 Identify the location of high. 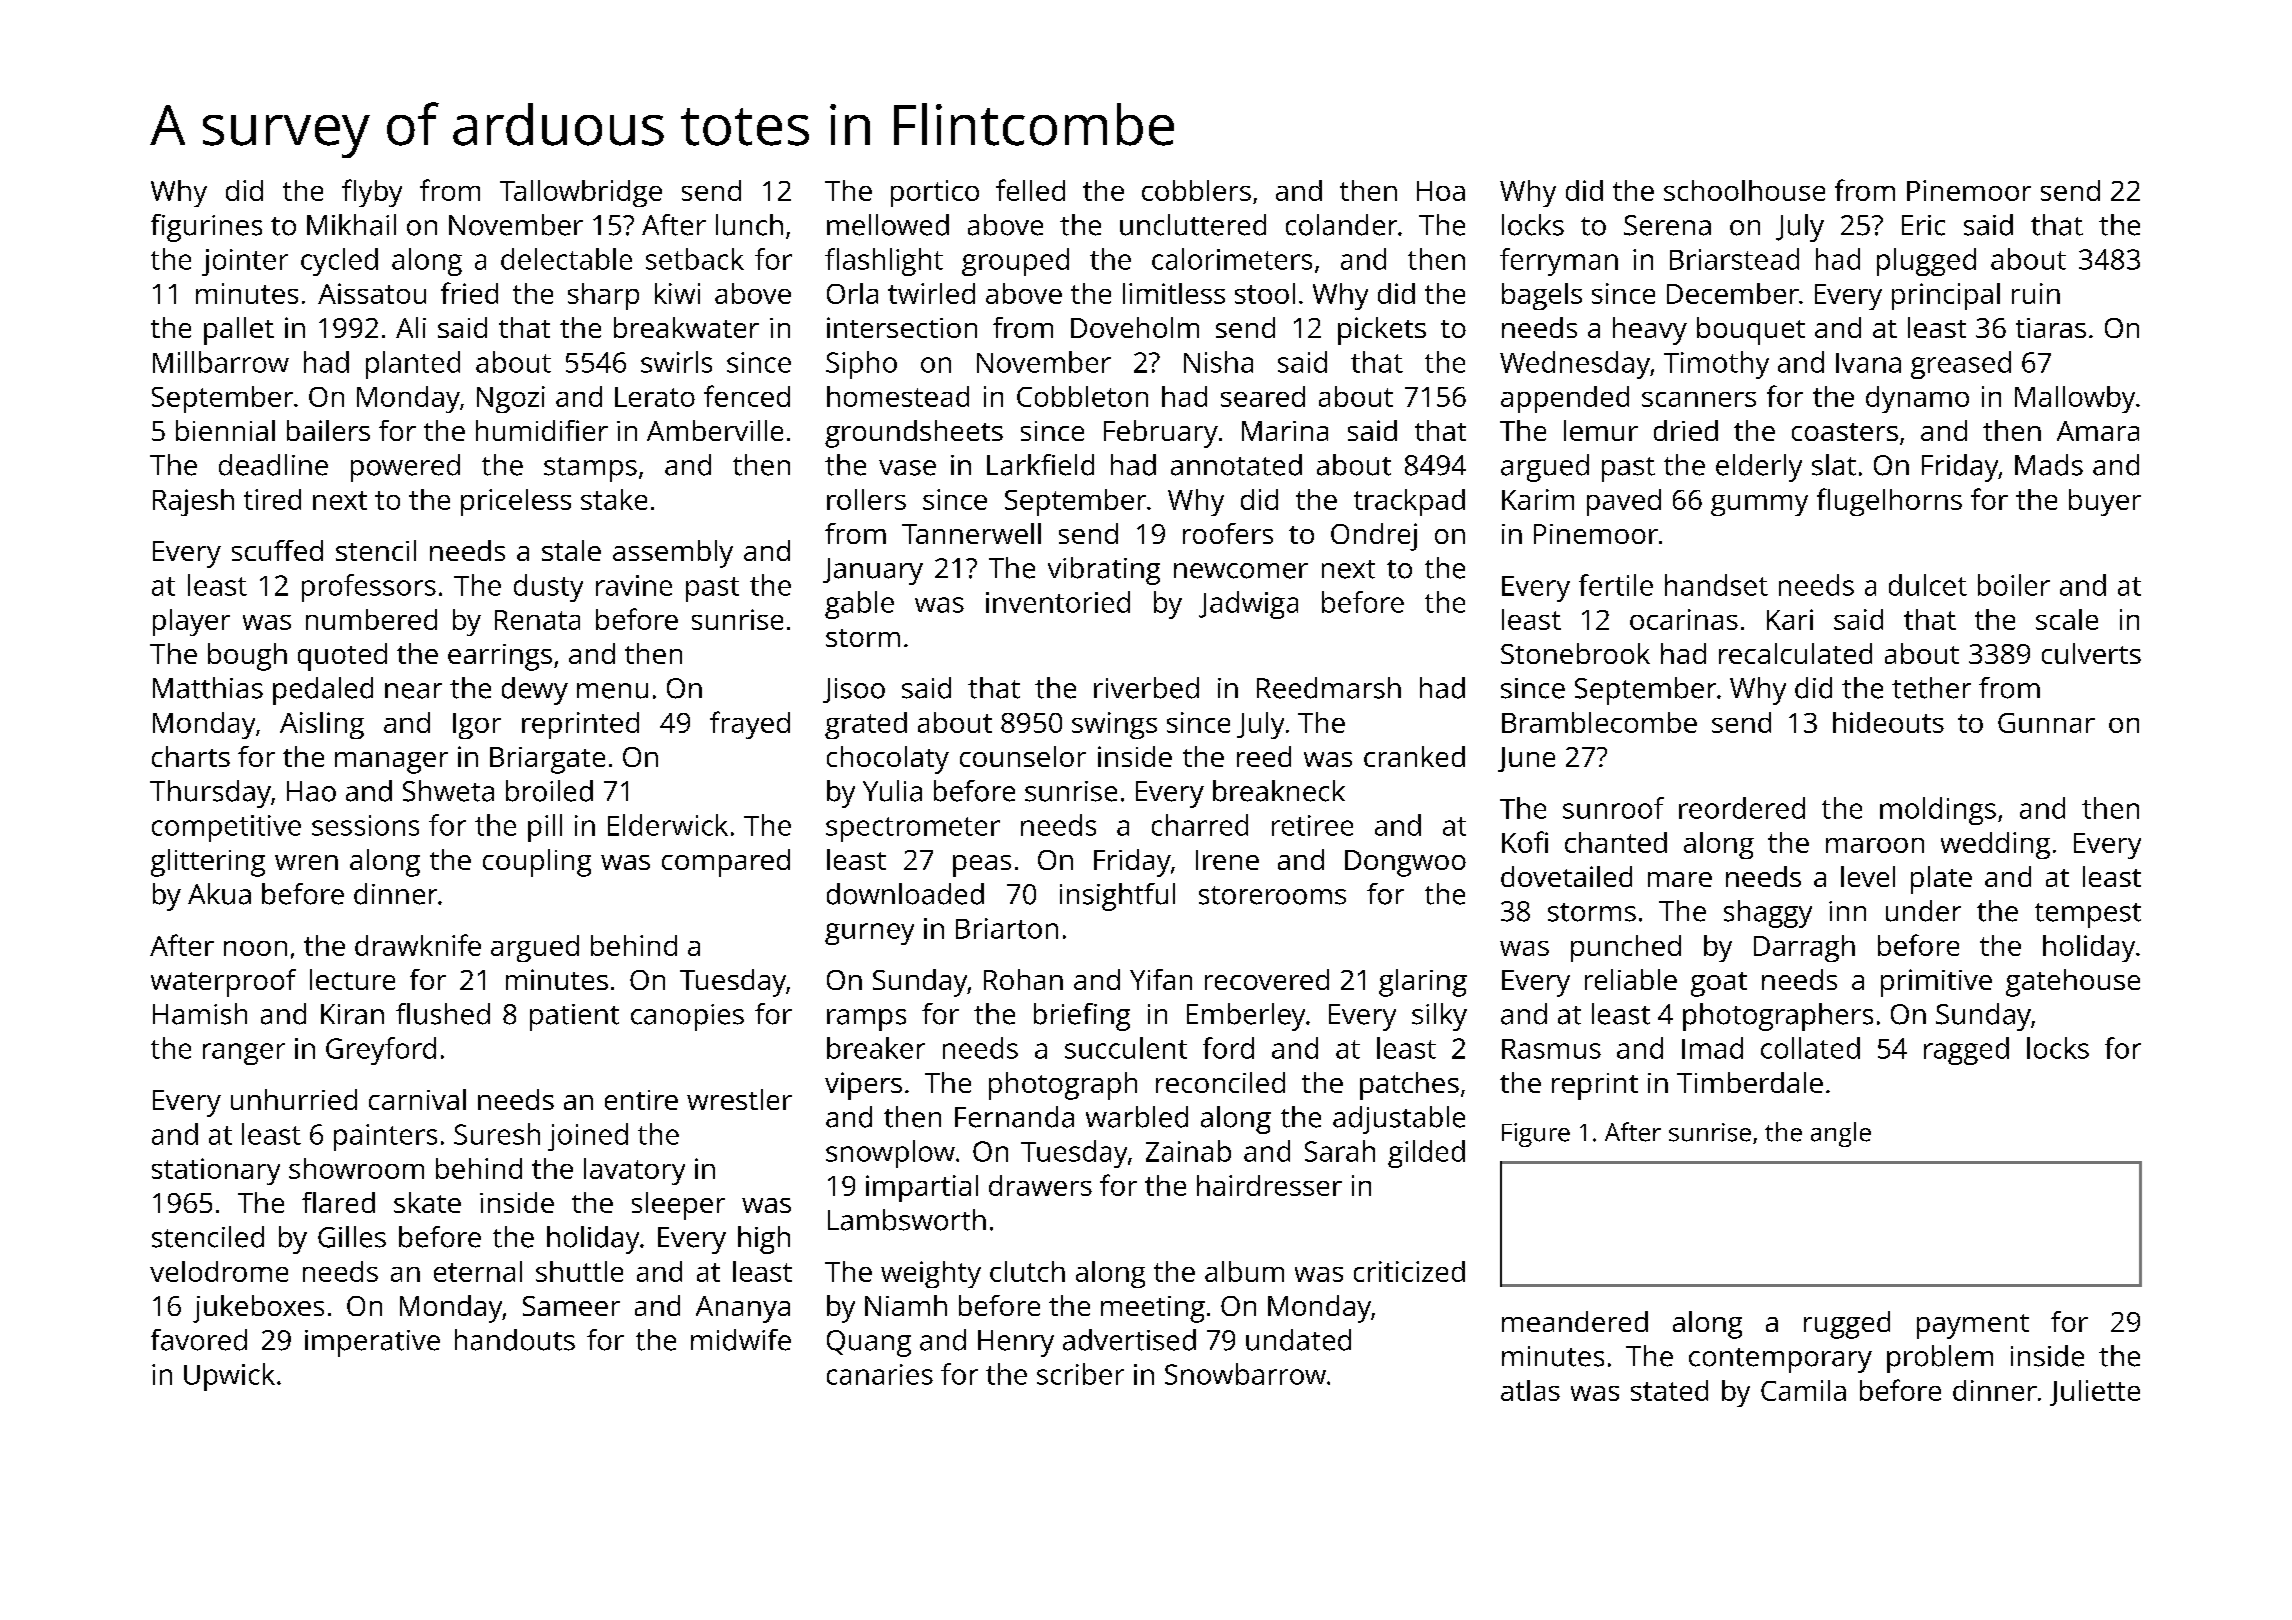
(764, 1240).
